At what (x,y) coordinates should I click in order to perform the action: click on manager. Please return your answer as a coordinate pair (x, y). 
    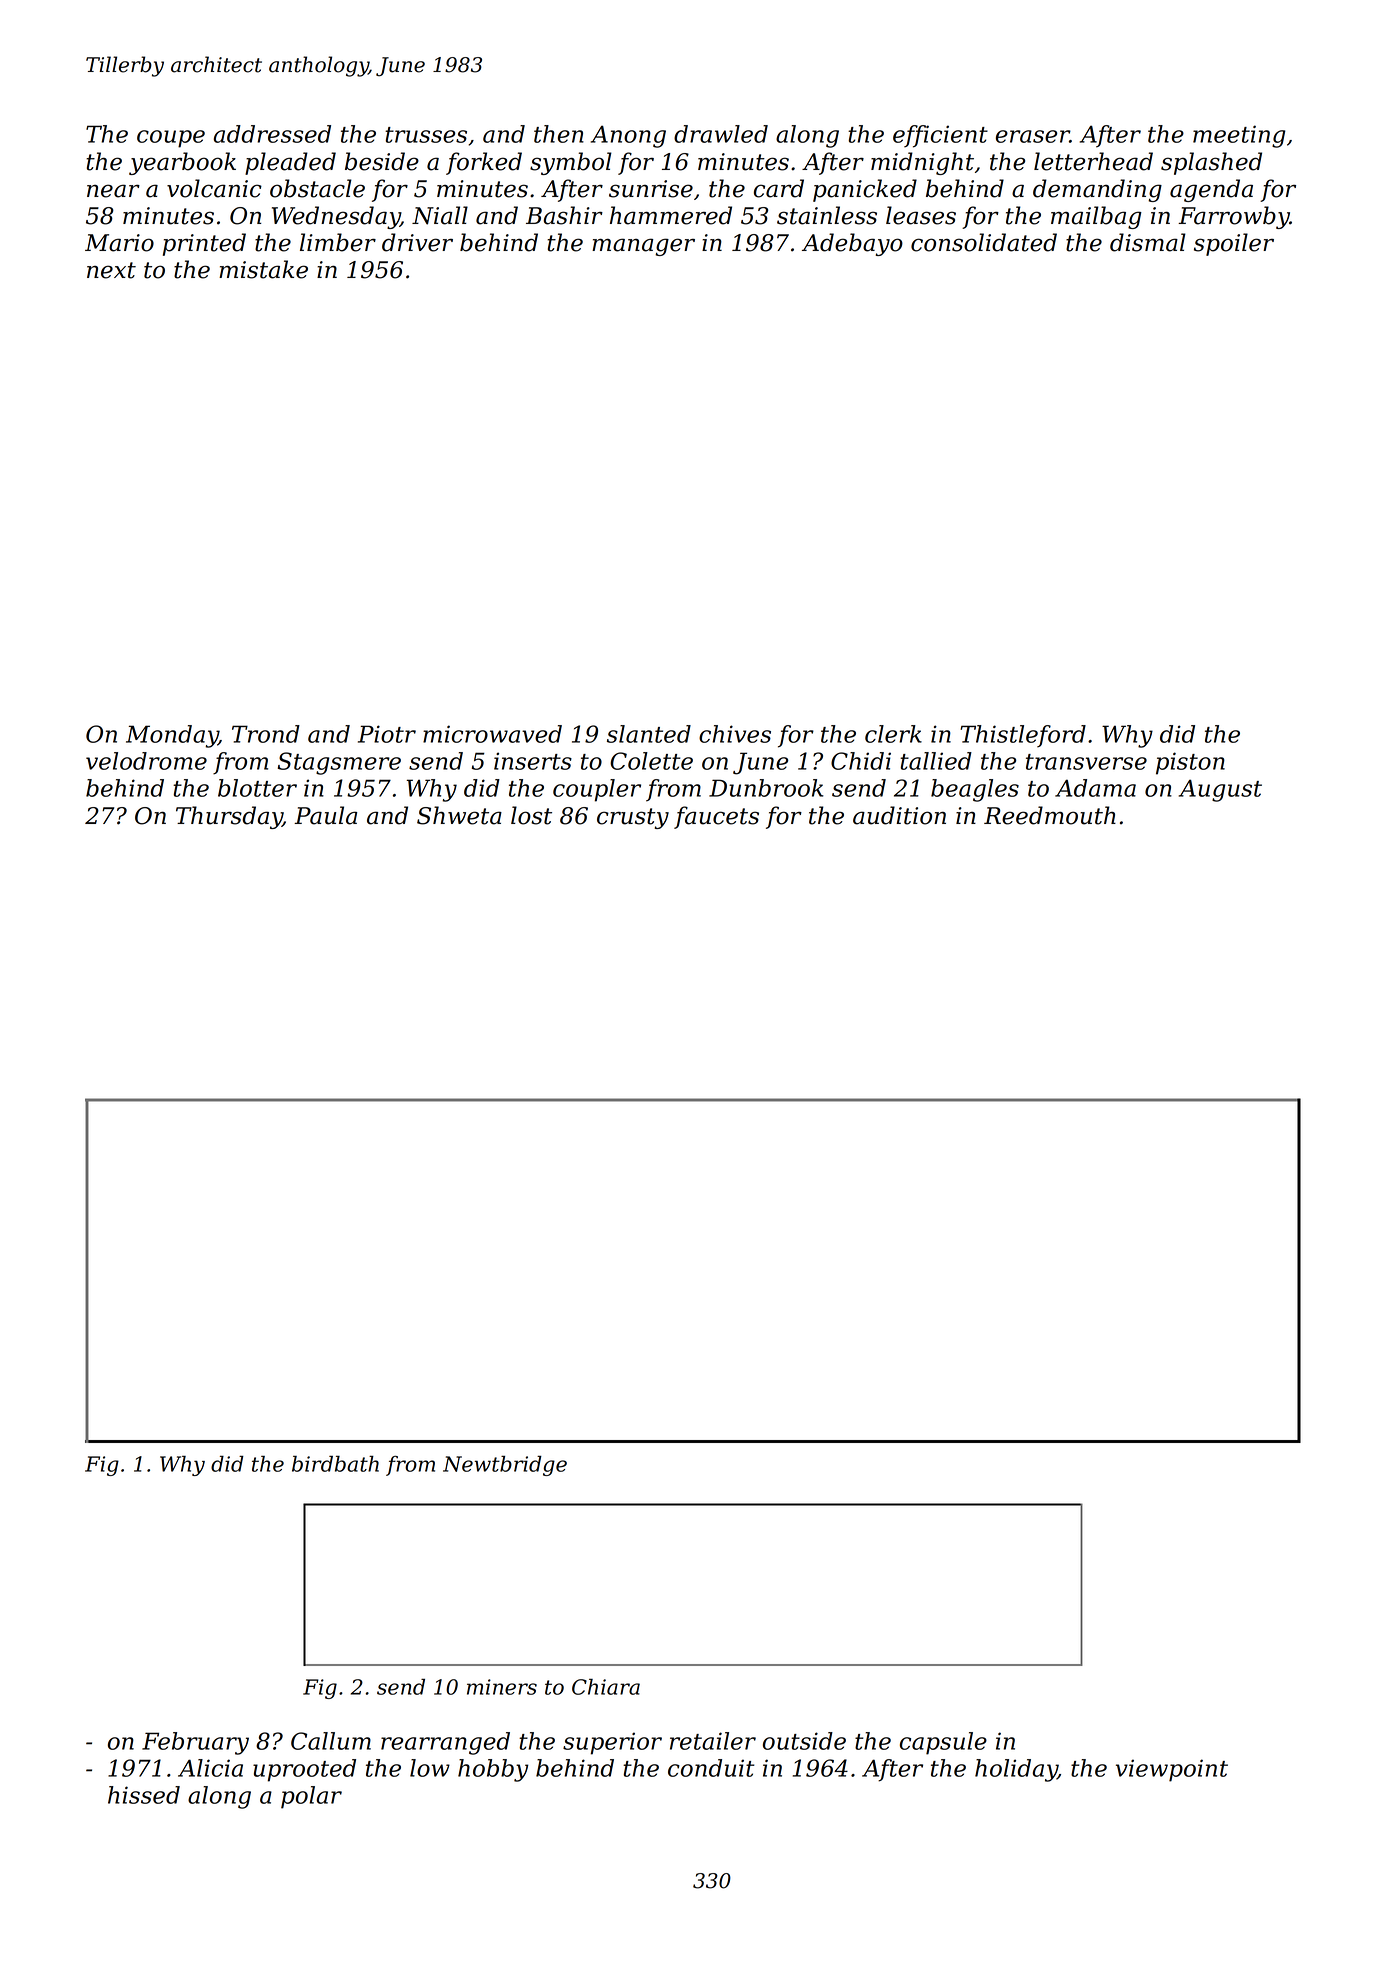
    Looking at the image, I should click on (643, 247).
